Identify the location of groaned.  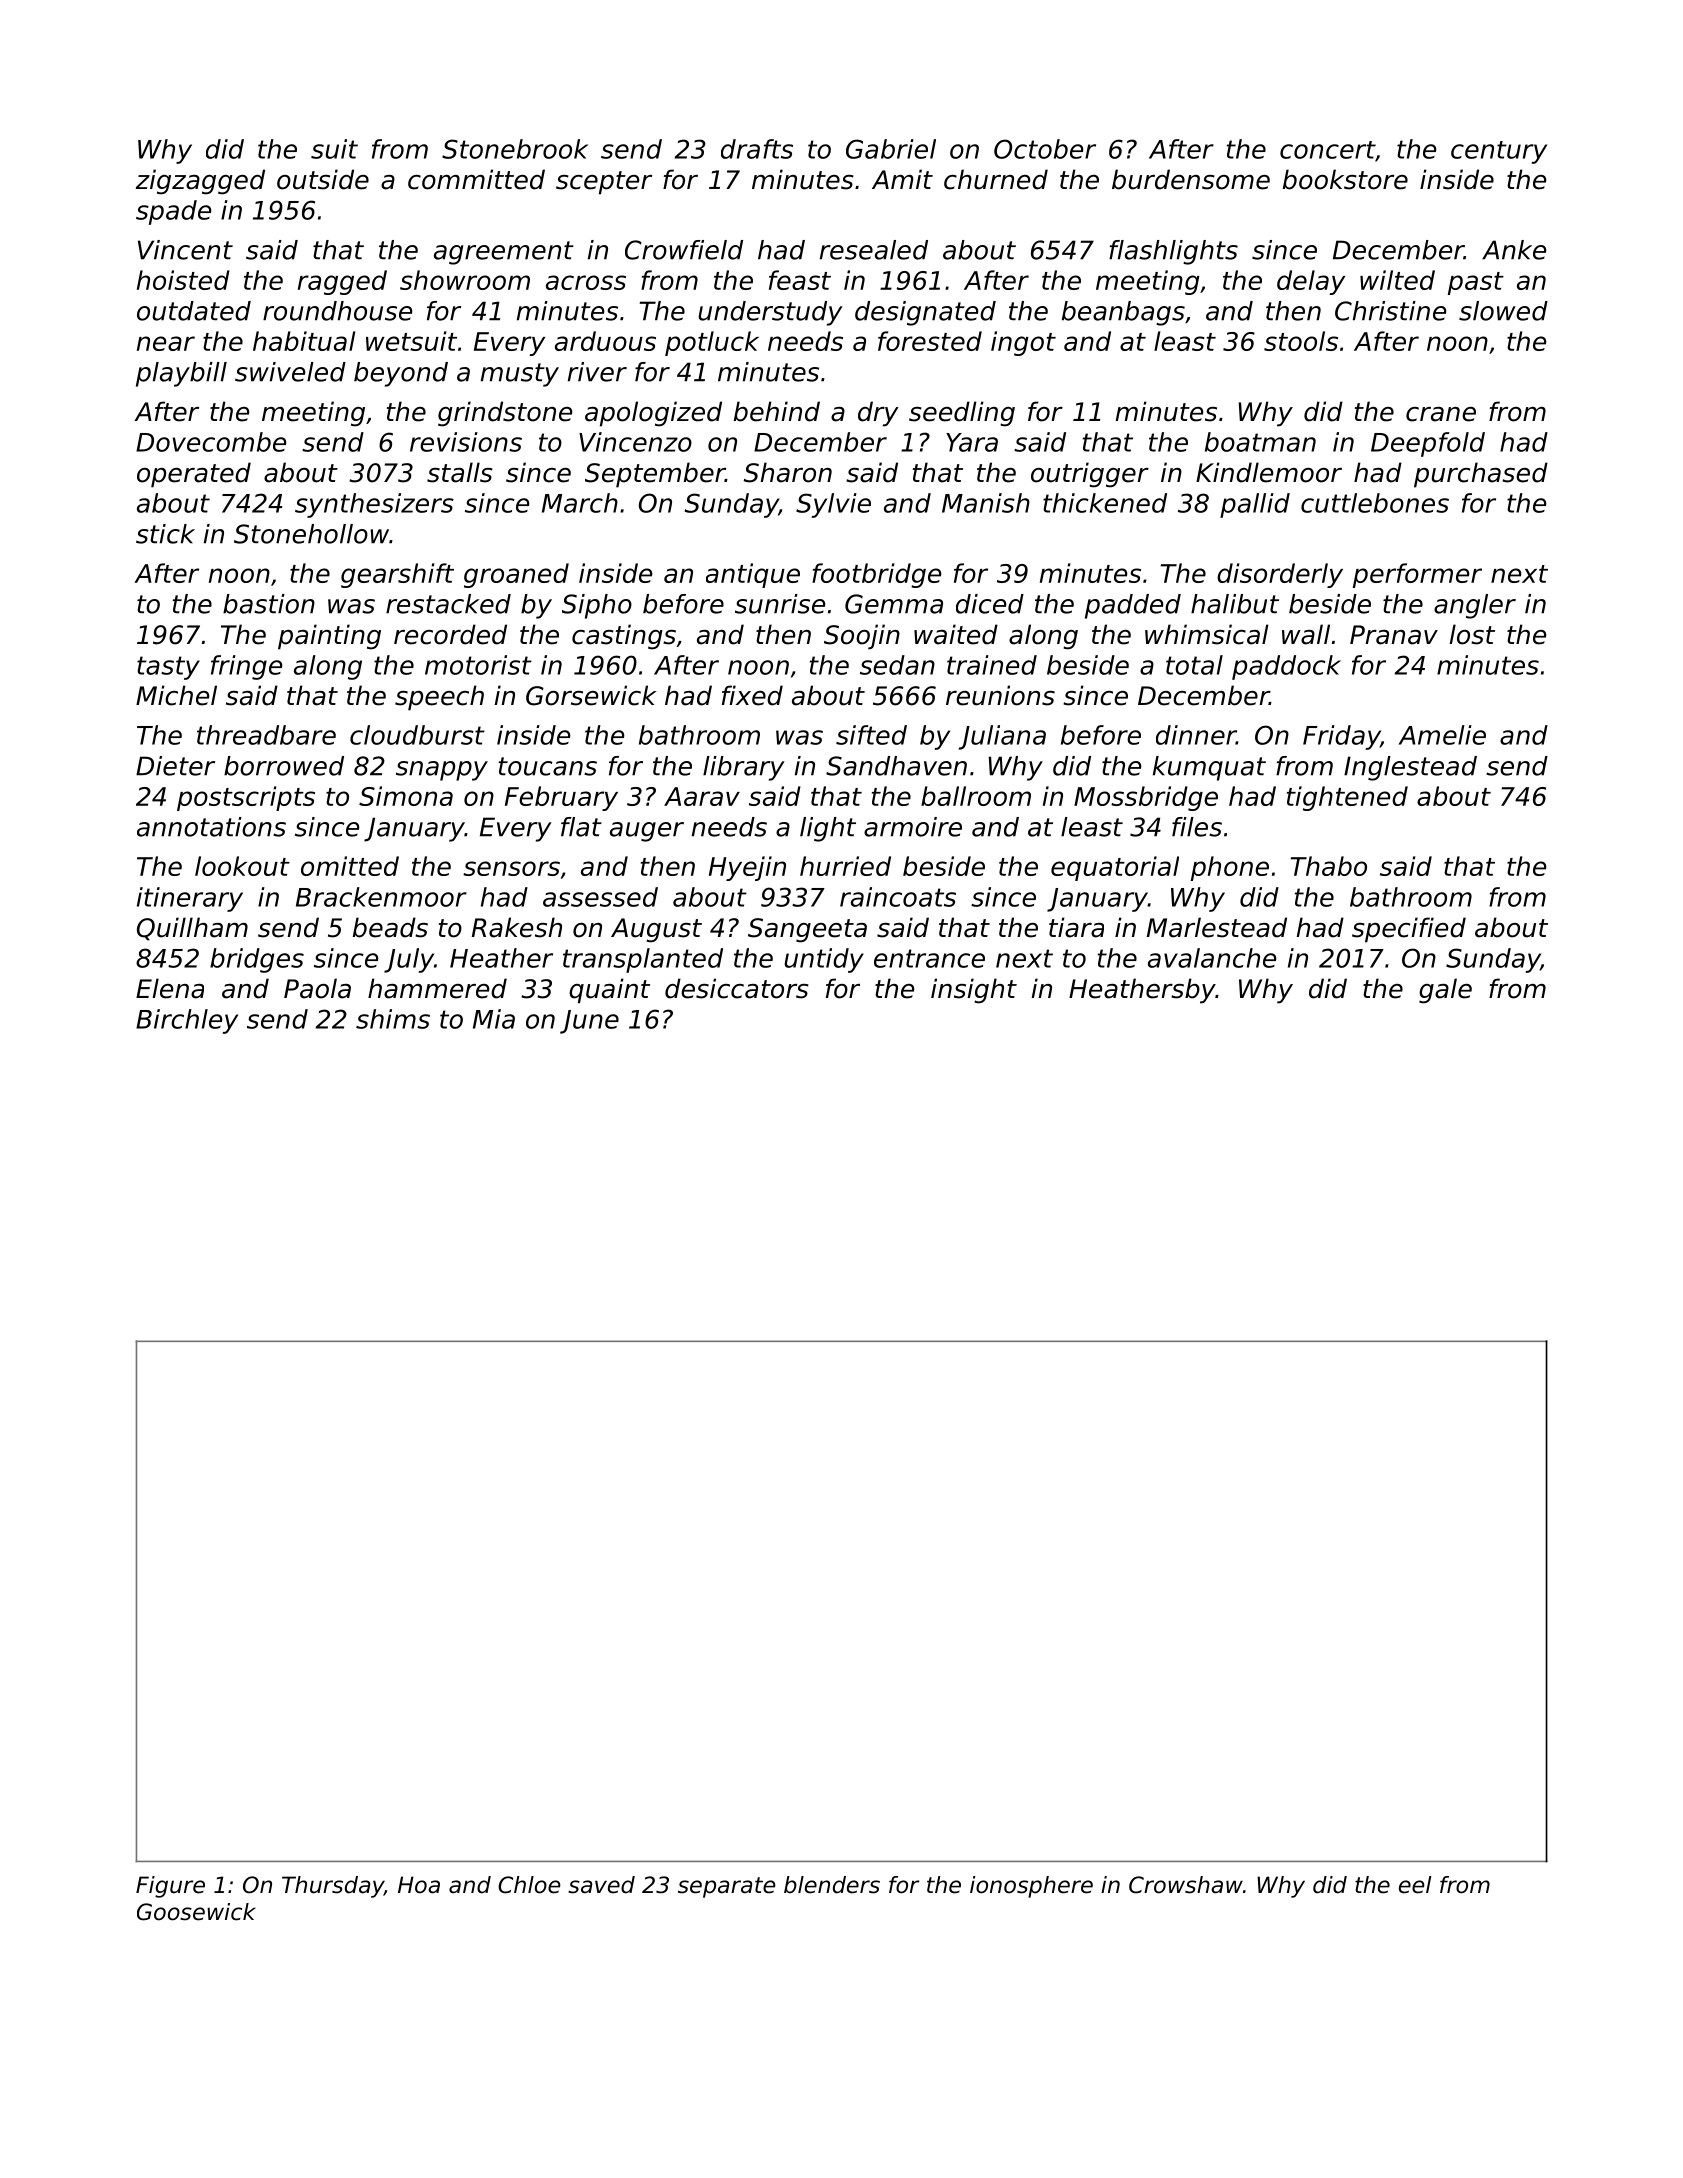
(516, 575).
